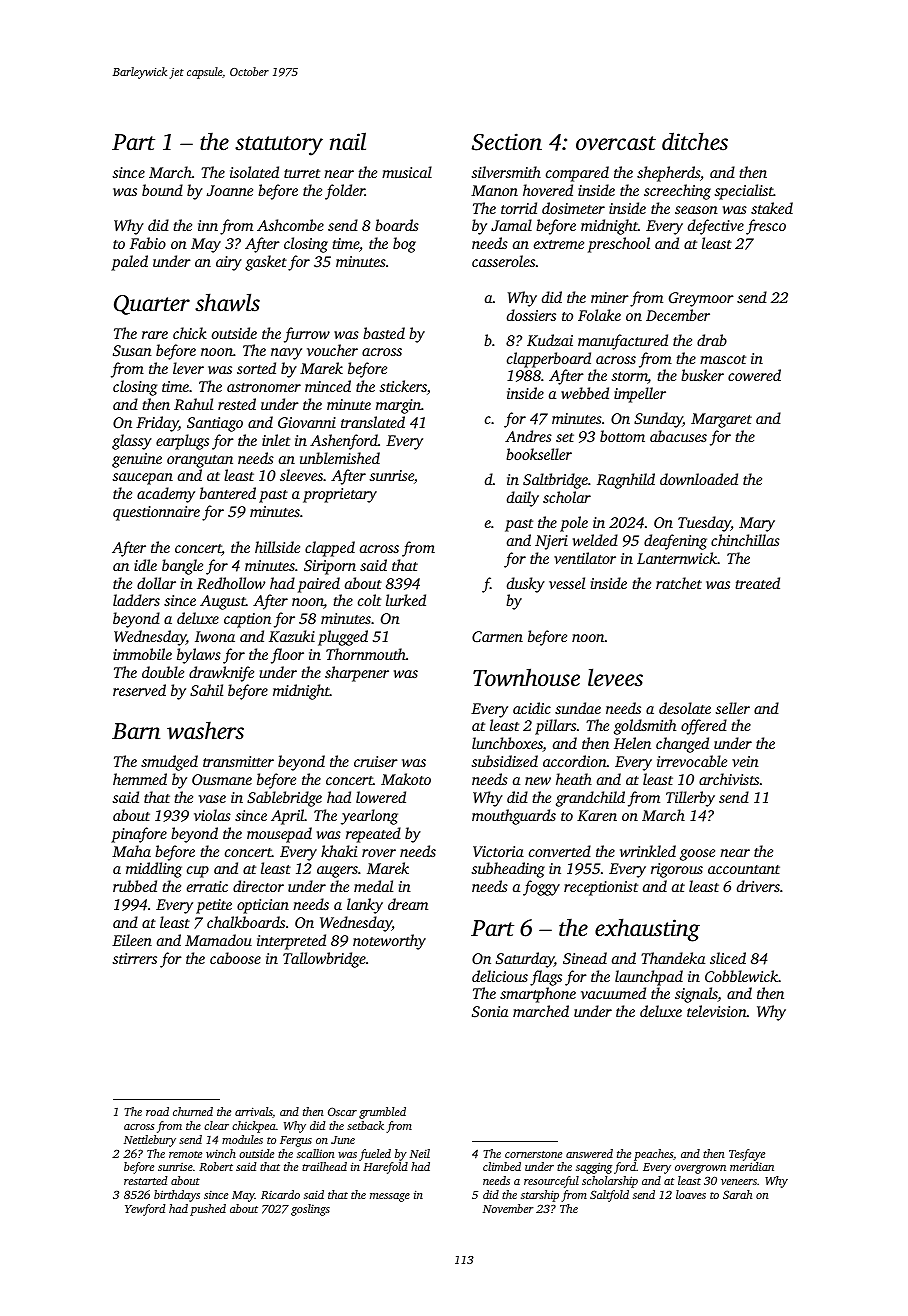 Image resolution: width=908 pixels, height=1316 pixels. What do you see at coordinates (266, 263) in the screenshot?
I see `gasket` at bounding box center [266, 263].
